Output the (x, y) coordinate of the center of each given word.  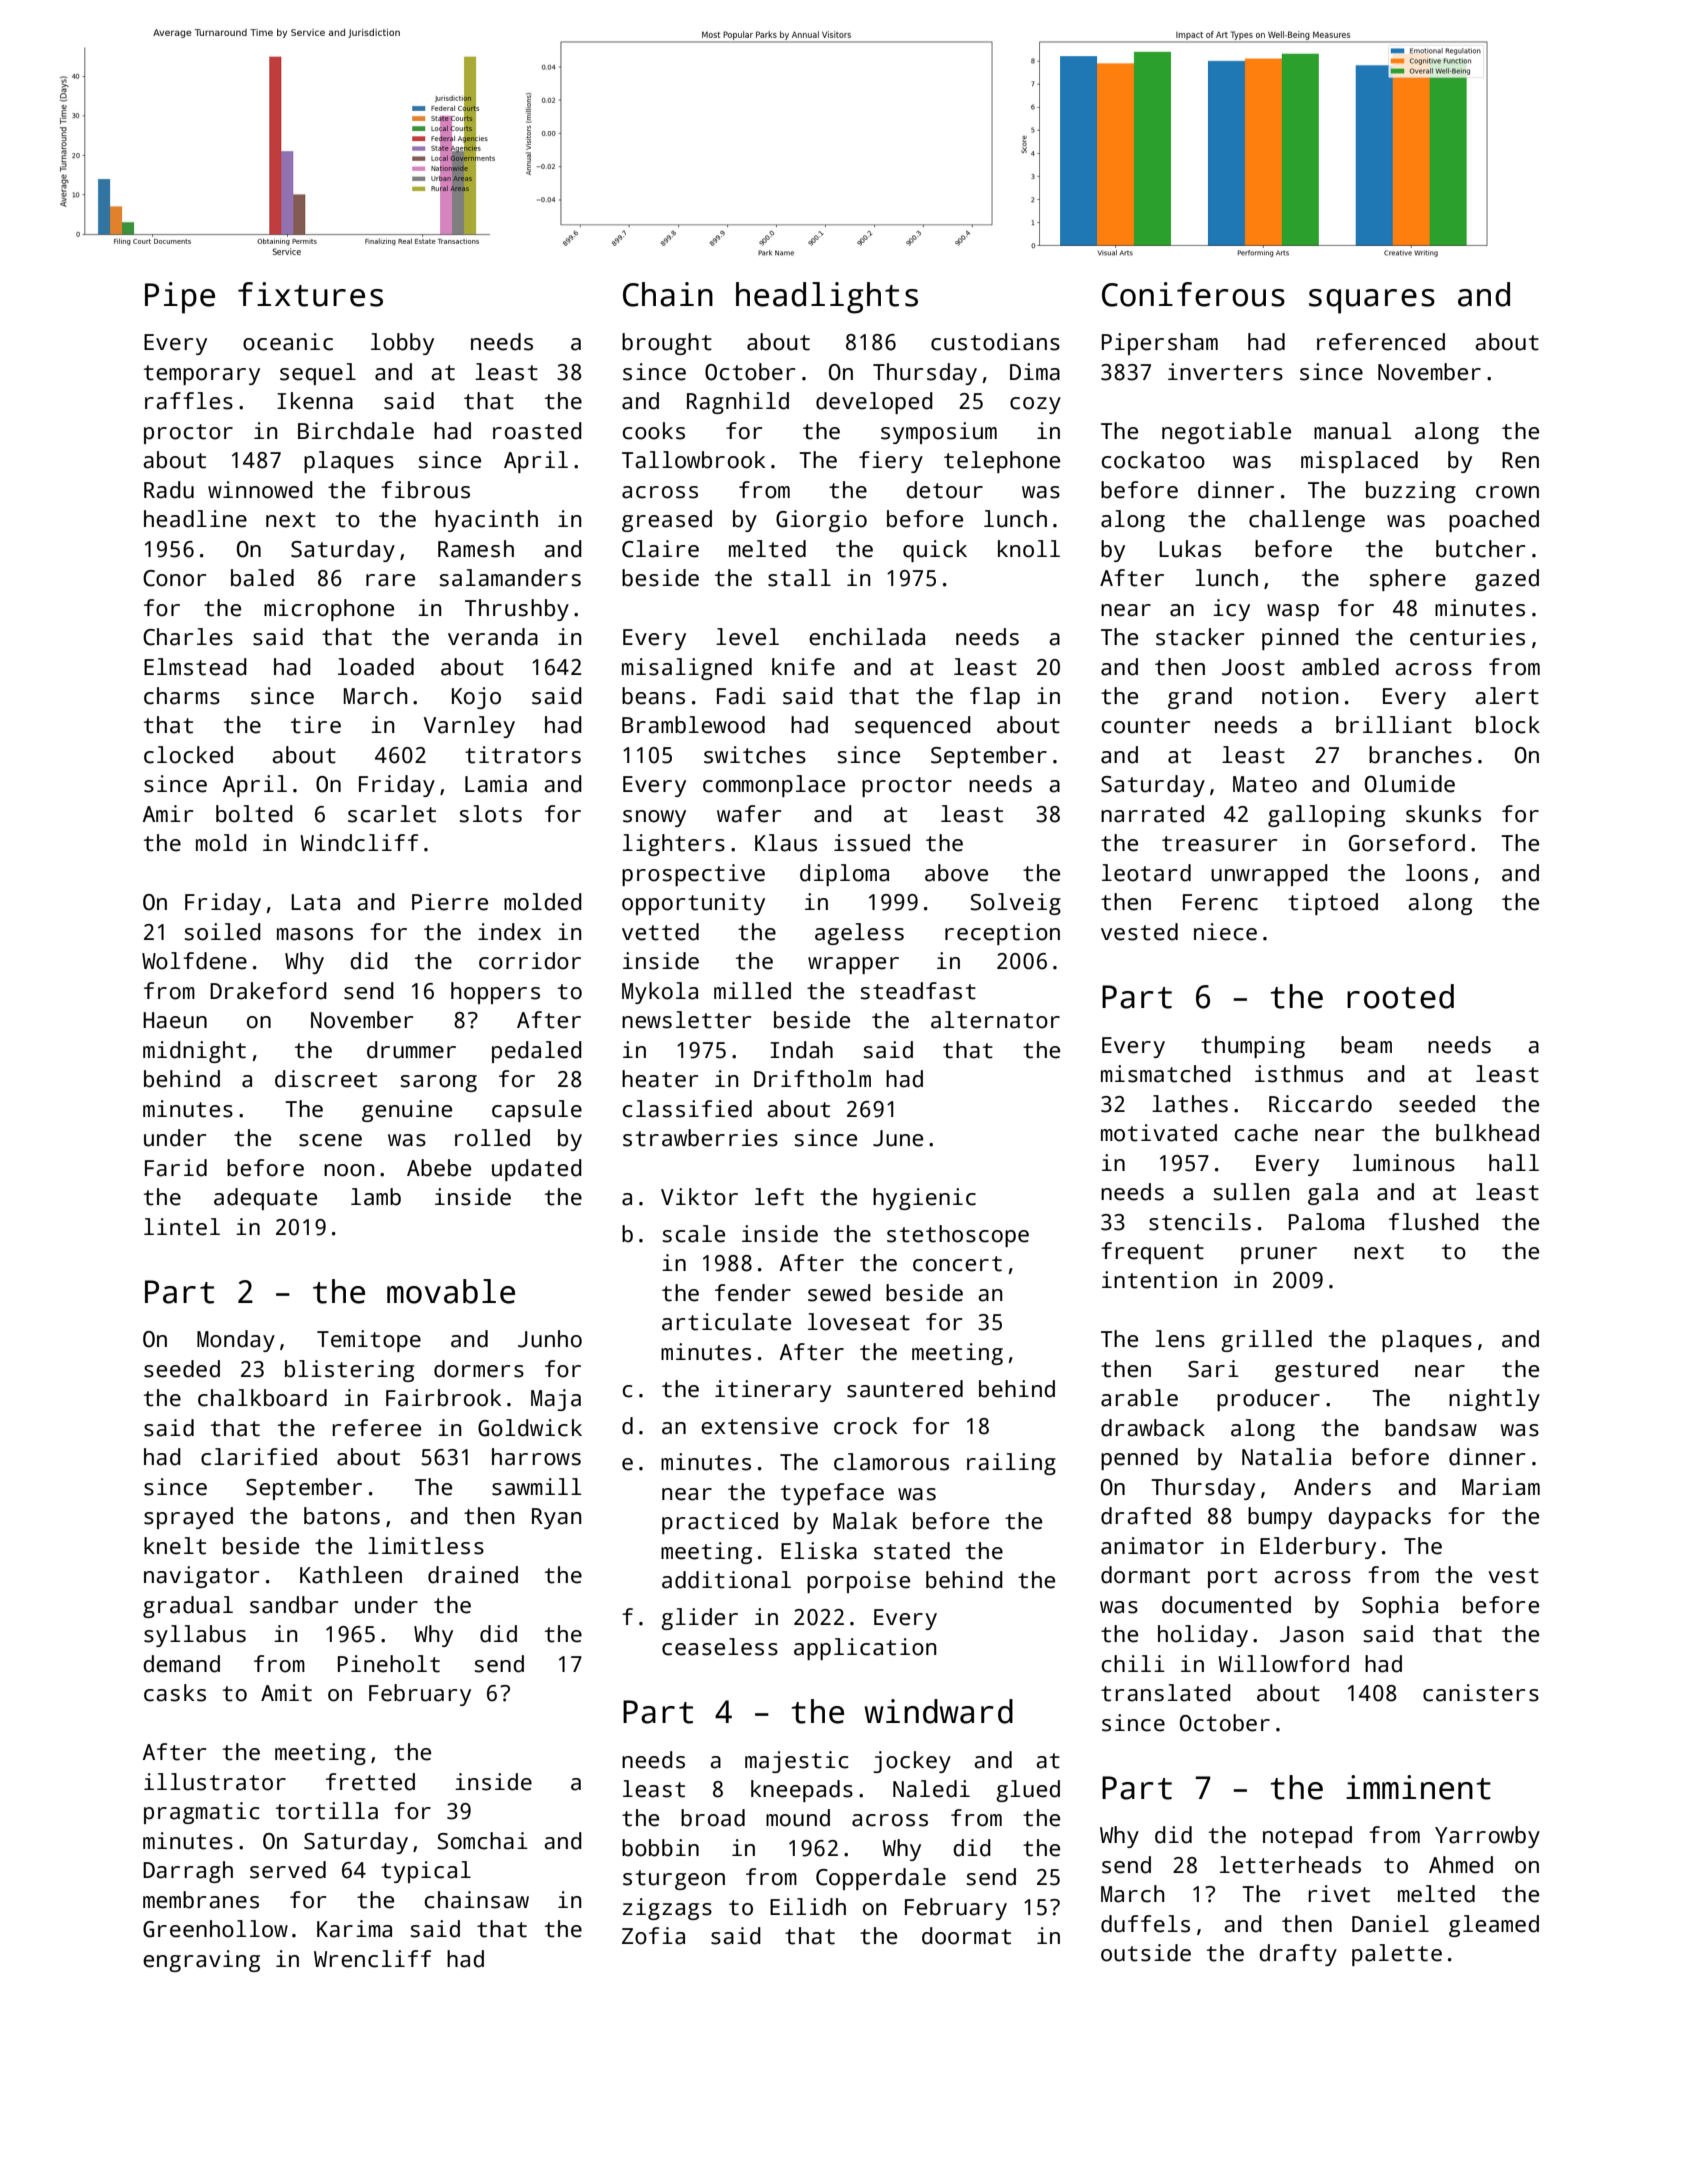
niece (1225, 932)
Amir (168, 813)
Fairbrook (443, 1398)
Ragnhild (738, 403)
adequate (265, 1199)
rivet (1339, 1894)
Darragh (188, 1872)
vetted (660, 932)
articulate (726, 1322)
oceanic (288, 342)
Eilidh (808, 1907)
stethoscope (958, 1236)
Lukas (1190, 549)
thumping (1253, 1047)
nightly (1494, 1400)
